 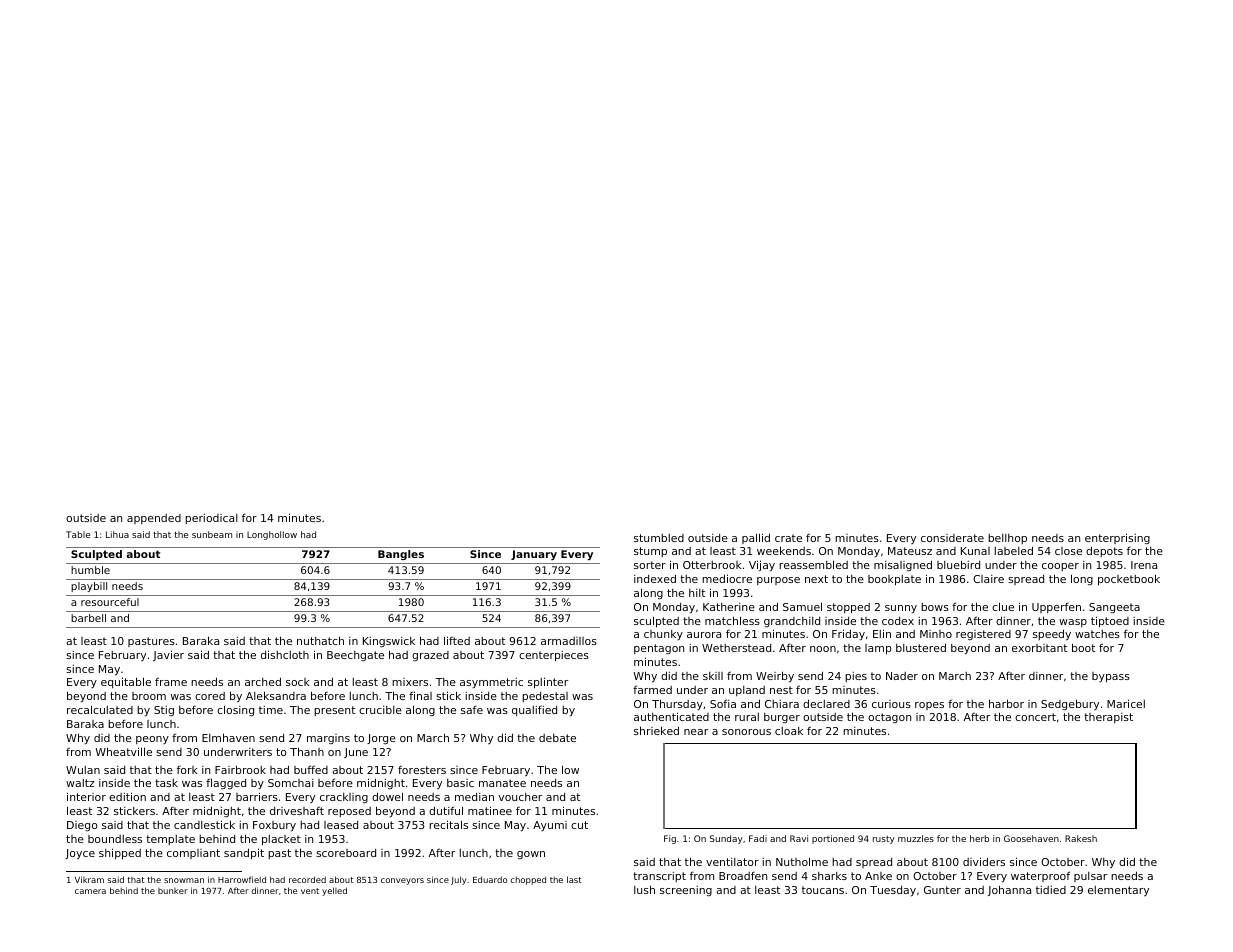 I want to click on gown, so click(x=531, y=855).
